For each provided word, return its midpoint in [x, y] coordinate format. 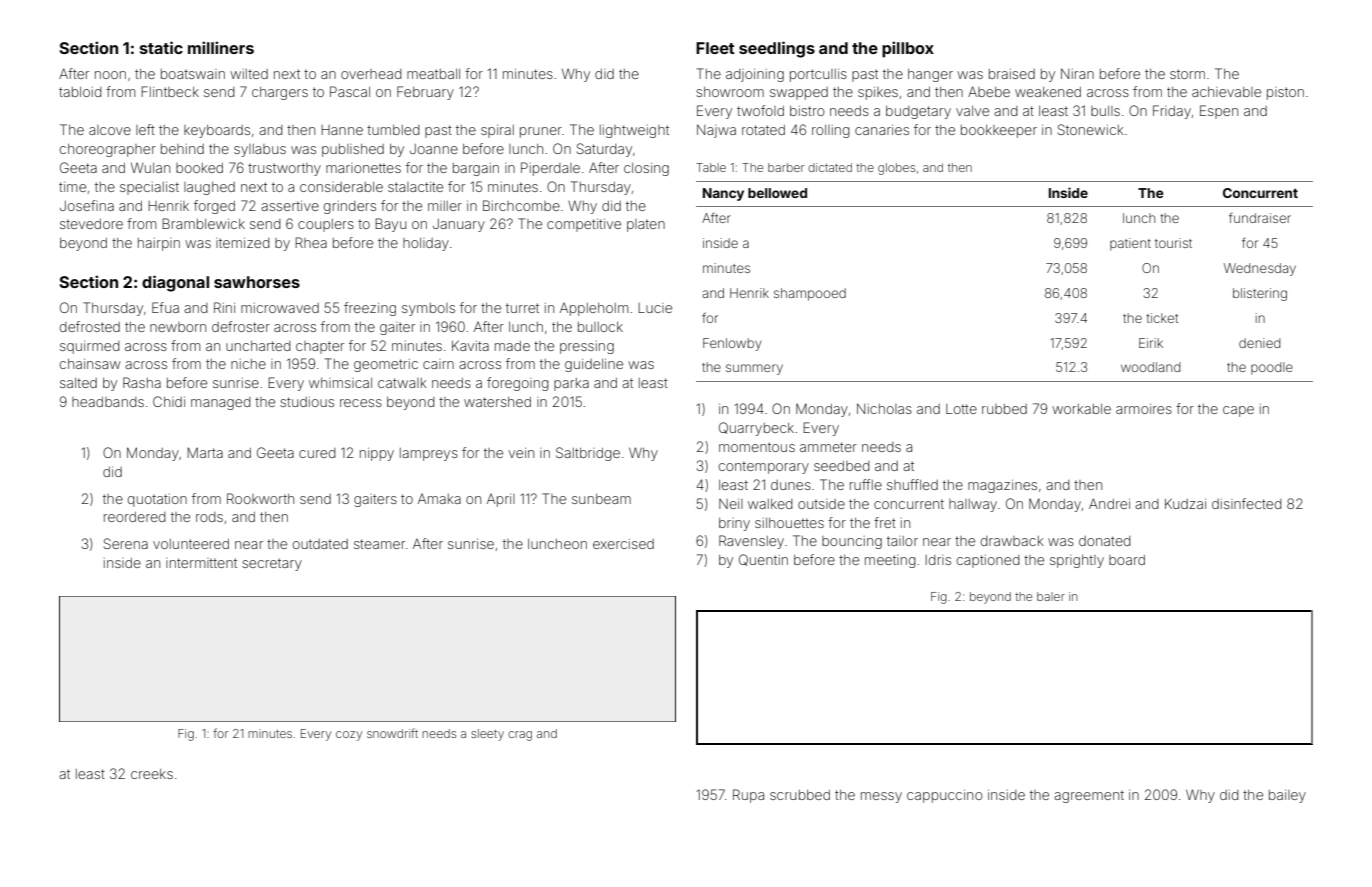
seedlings [777, 49]
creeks [152, 774]
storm [1187, 74]
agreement [1089, 796]
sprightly [1077, 561]
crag [520, 736]
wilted [249, 74]
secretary [272, 564]
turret [522, 308]
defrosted [90, 326]
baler [1051, 596]
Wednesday [1260, 269]
